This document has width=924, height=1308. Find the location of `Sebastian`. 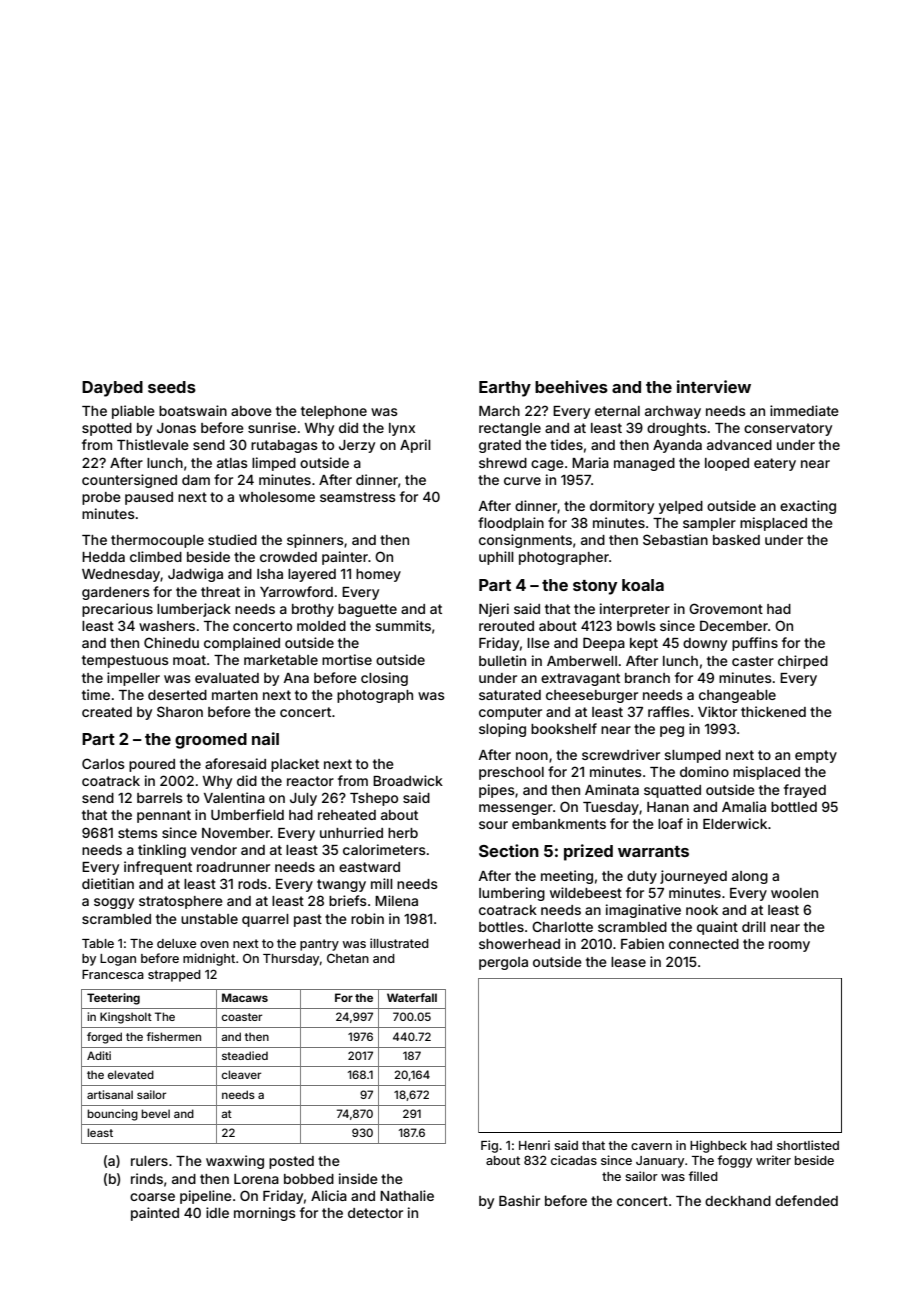

Sebastian is located at coordinates (675, 539).
